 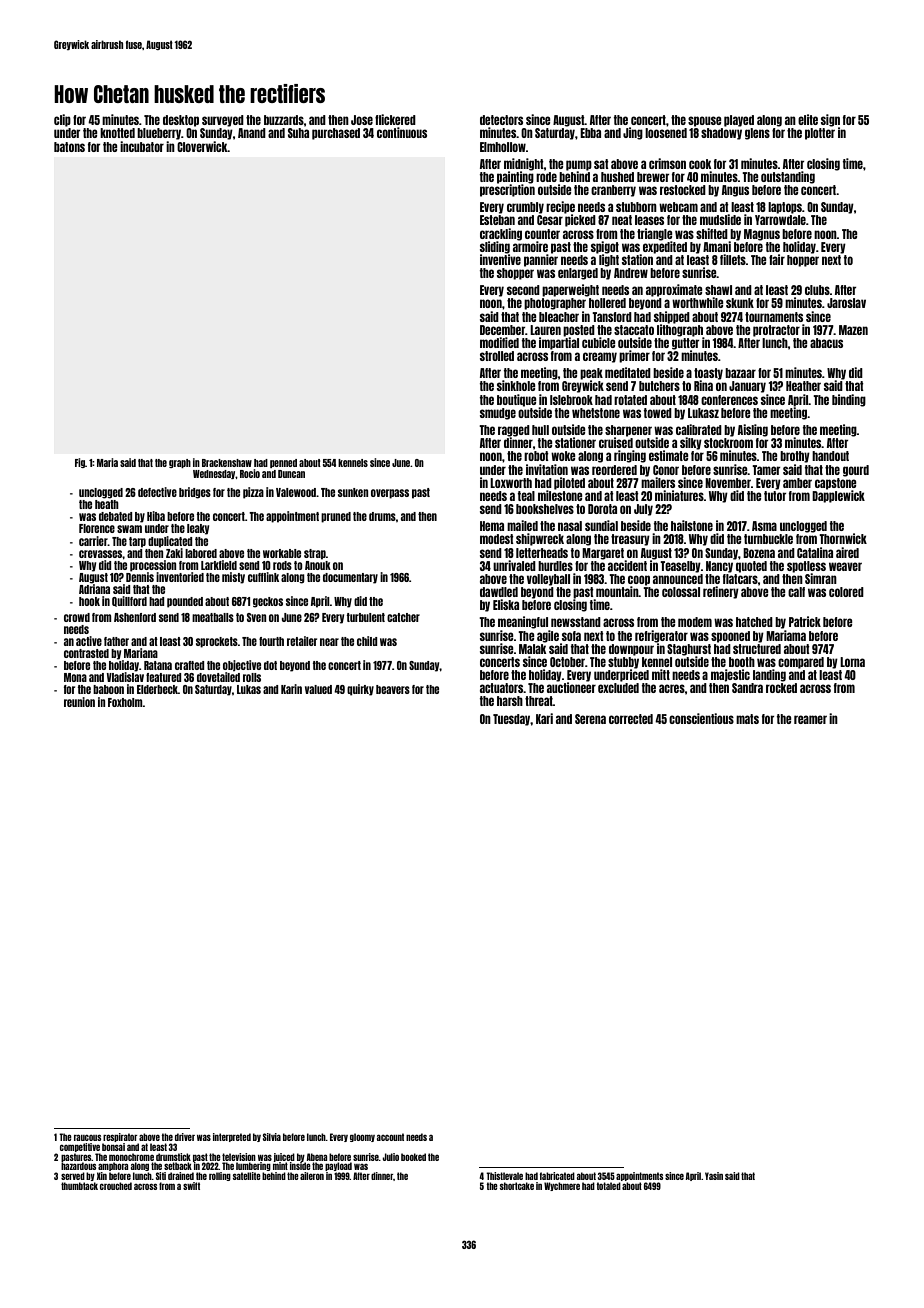 I want to click on Tuesday, so click(x=512, y=720).
